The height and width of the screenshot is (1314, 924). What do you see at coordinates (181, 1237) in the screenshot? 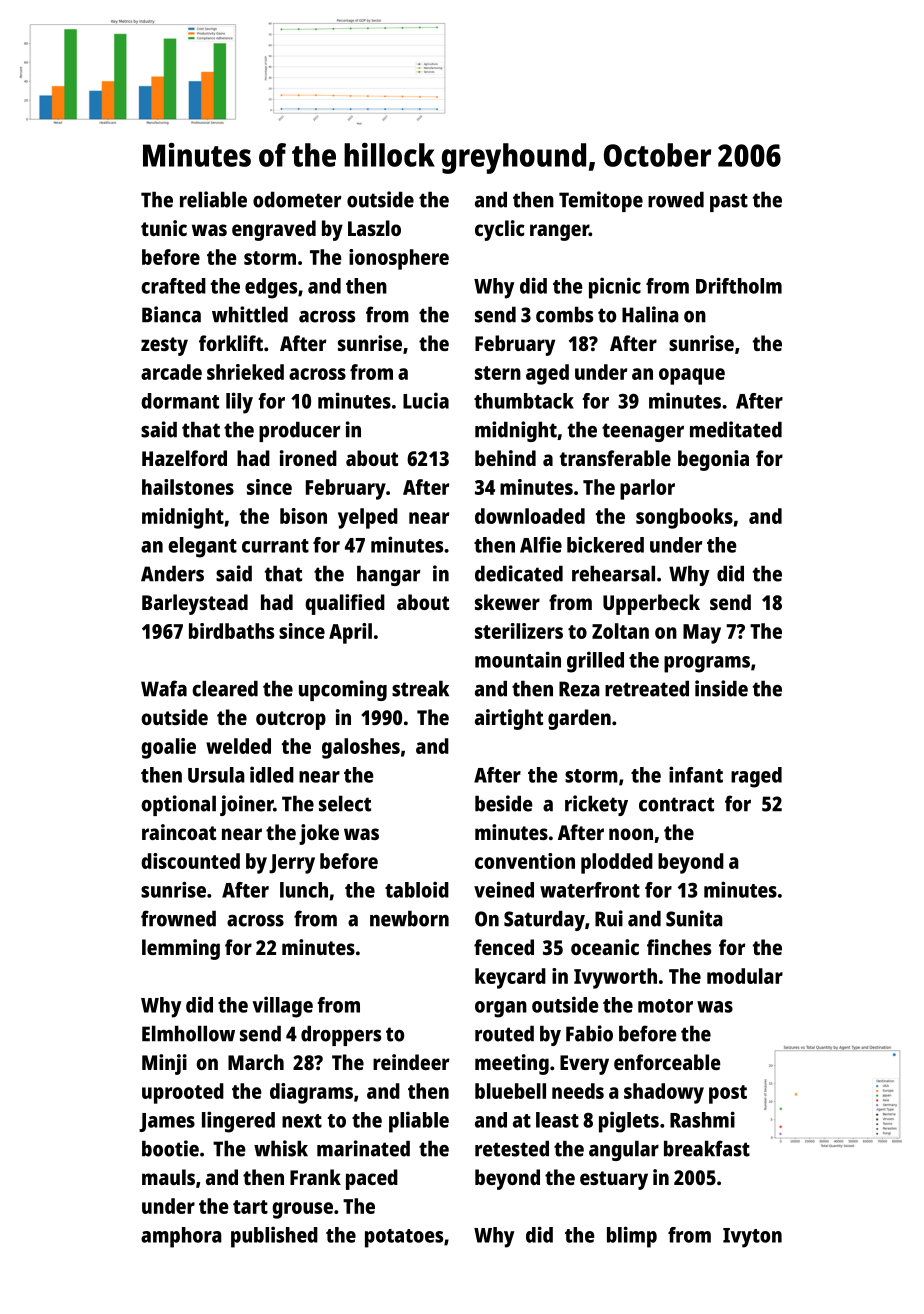
I see `amphora` at bounding box center [181, 1237].
